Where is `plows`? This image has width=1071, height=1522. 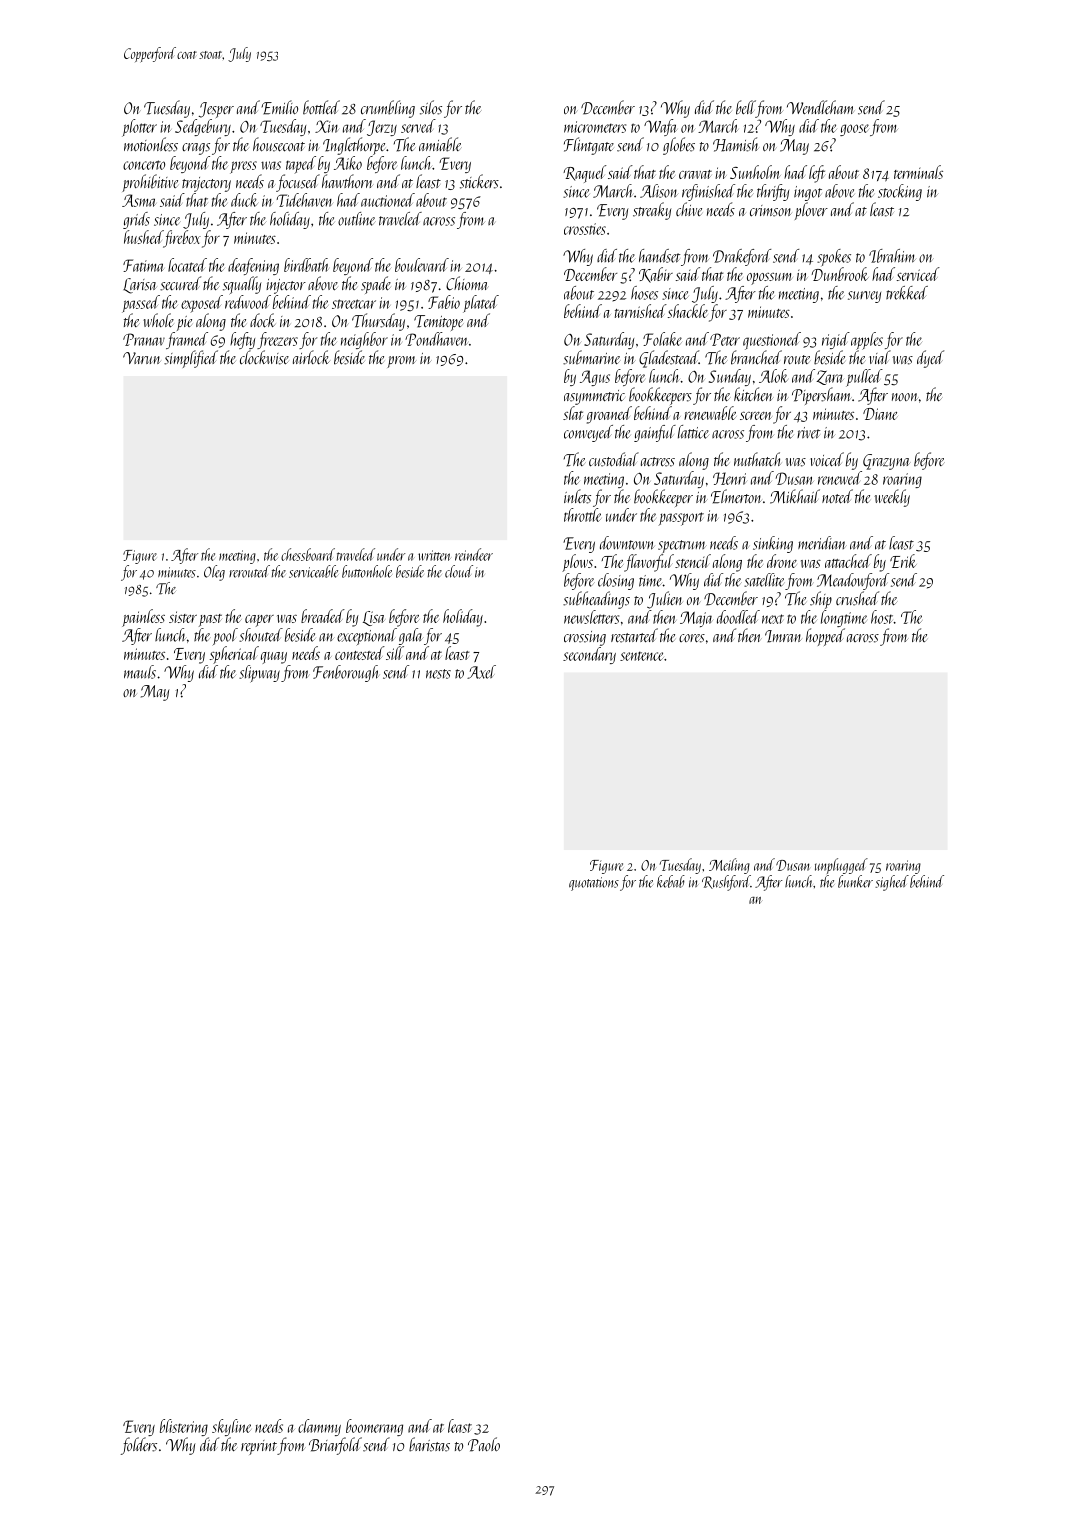 plows is located at coordinates (577, 563).
